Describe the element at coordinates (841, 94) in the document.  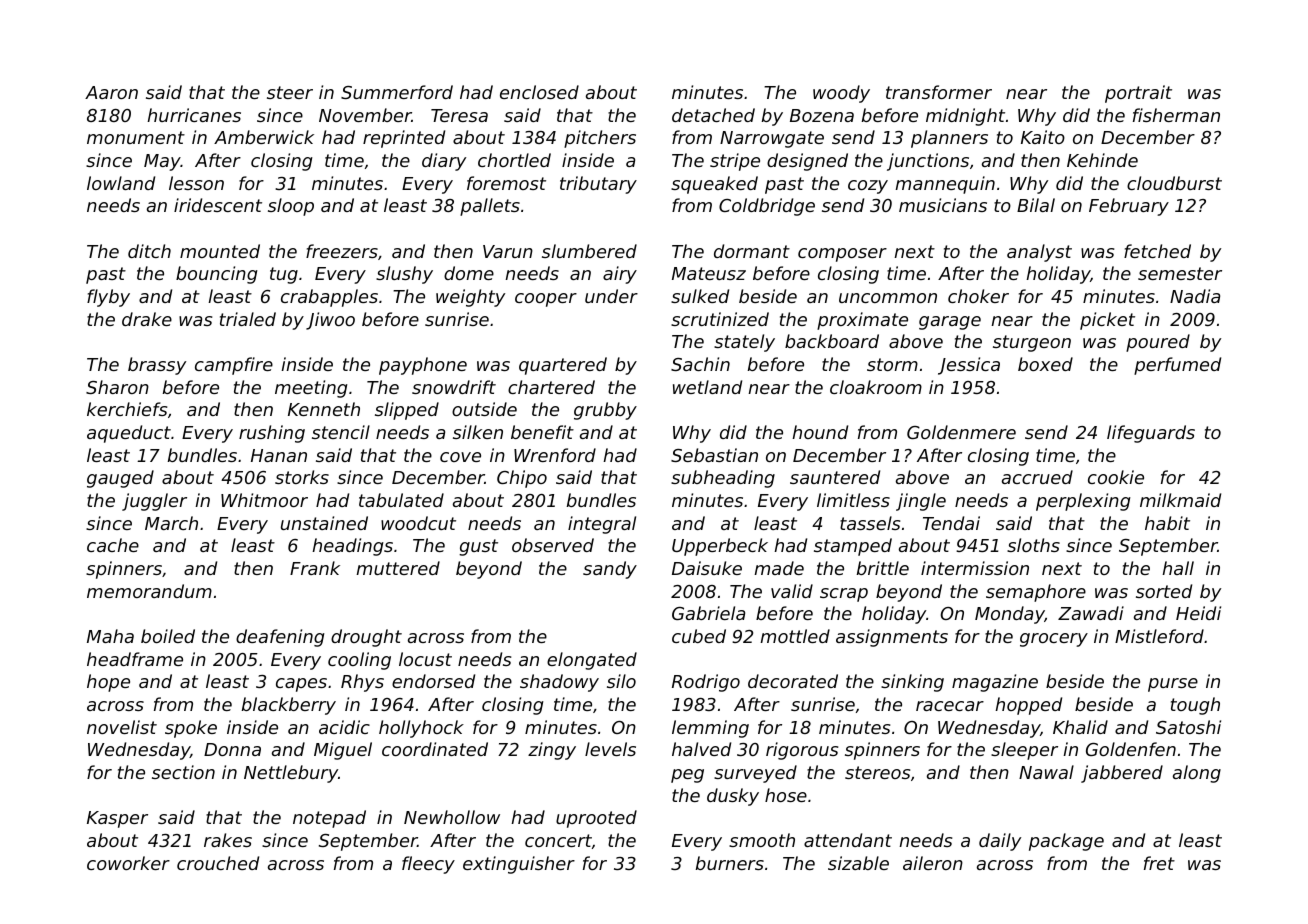
I see `woody` at that location.
